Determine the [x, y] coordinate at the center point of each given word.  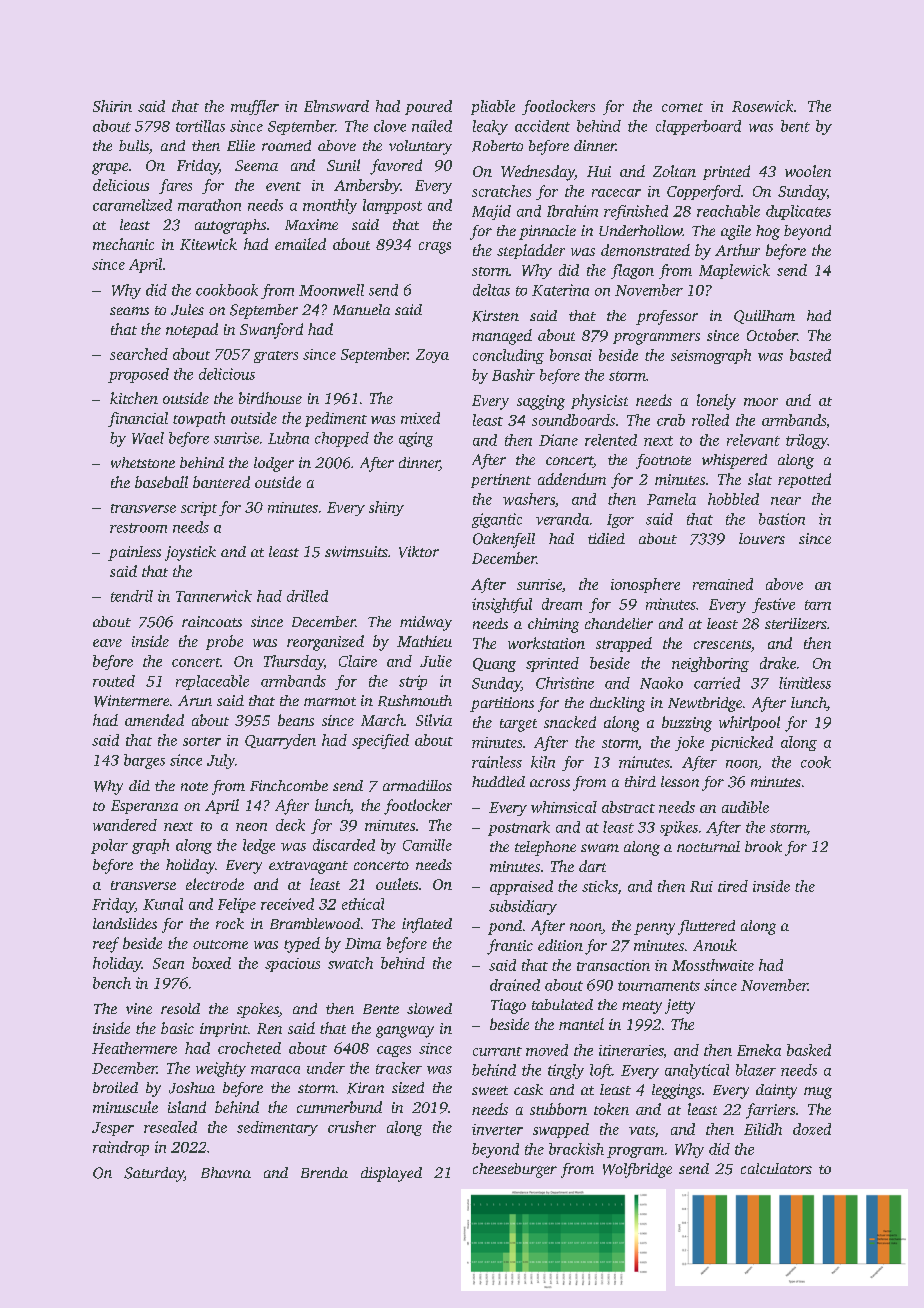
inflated [427, 925]
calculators [776, 1168]
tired [733, 886]
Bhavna [226, 1172]
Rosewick [762, 106]
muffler [255, 107]
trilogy [807, 441]
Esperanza [144, 807]
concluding [508, 356]
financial [138, 419]
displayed [391, 1174]
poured [428, 107]
